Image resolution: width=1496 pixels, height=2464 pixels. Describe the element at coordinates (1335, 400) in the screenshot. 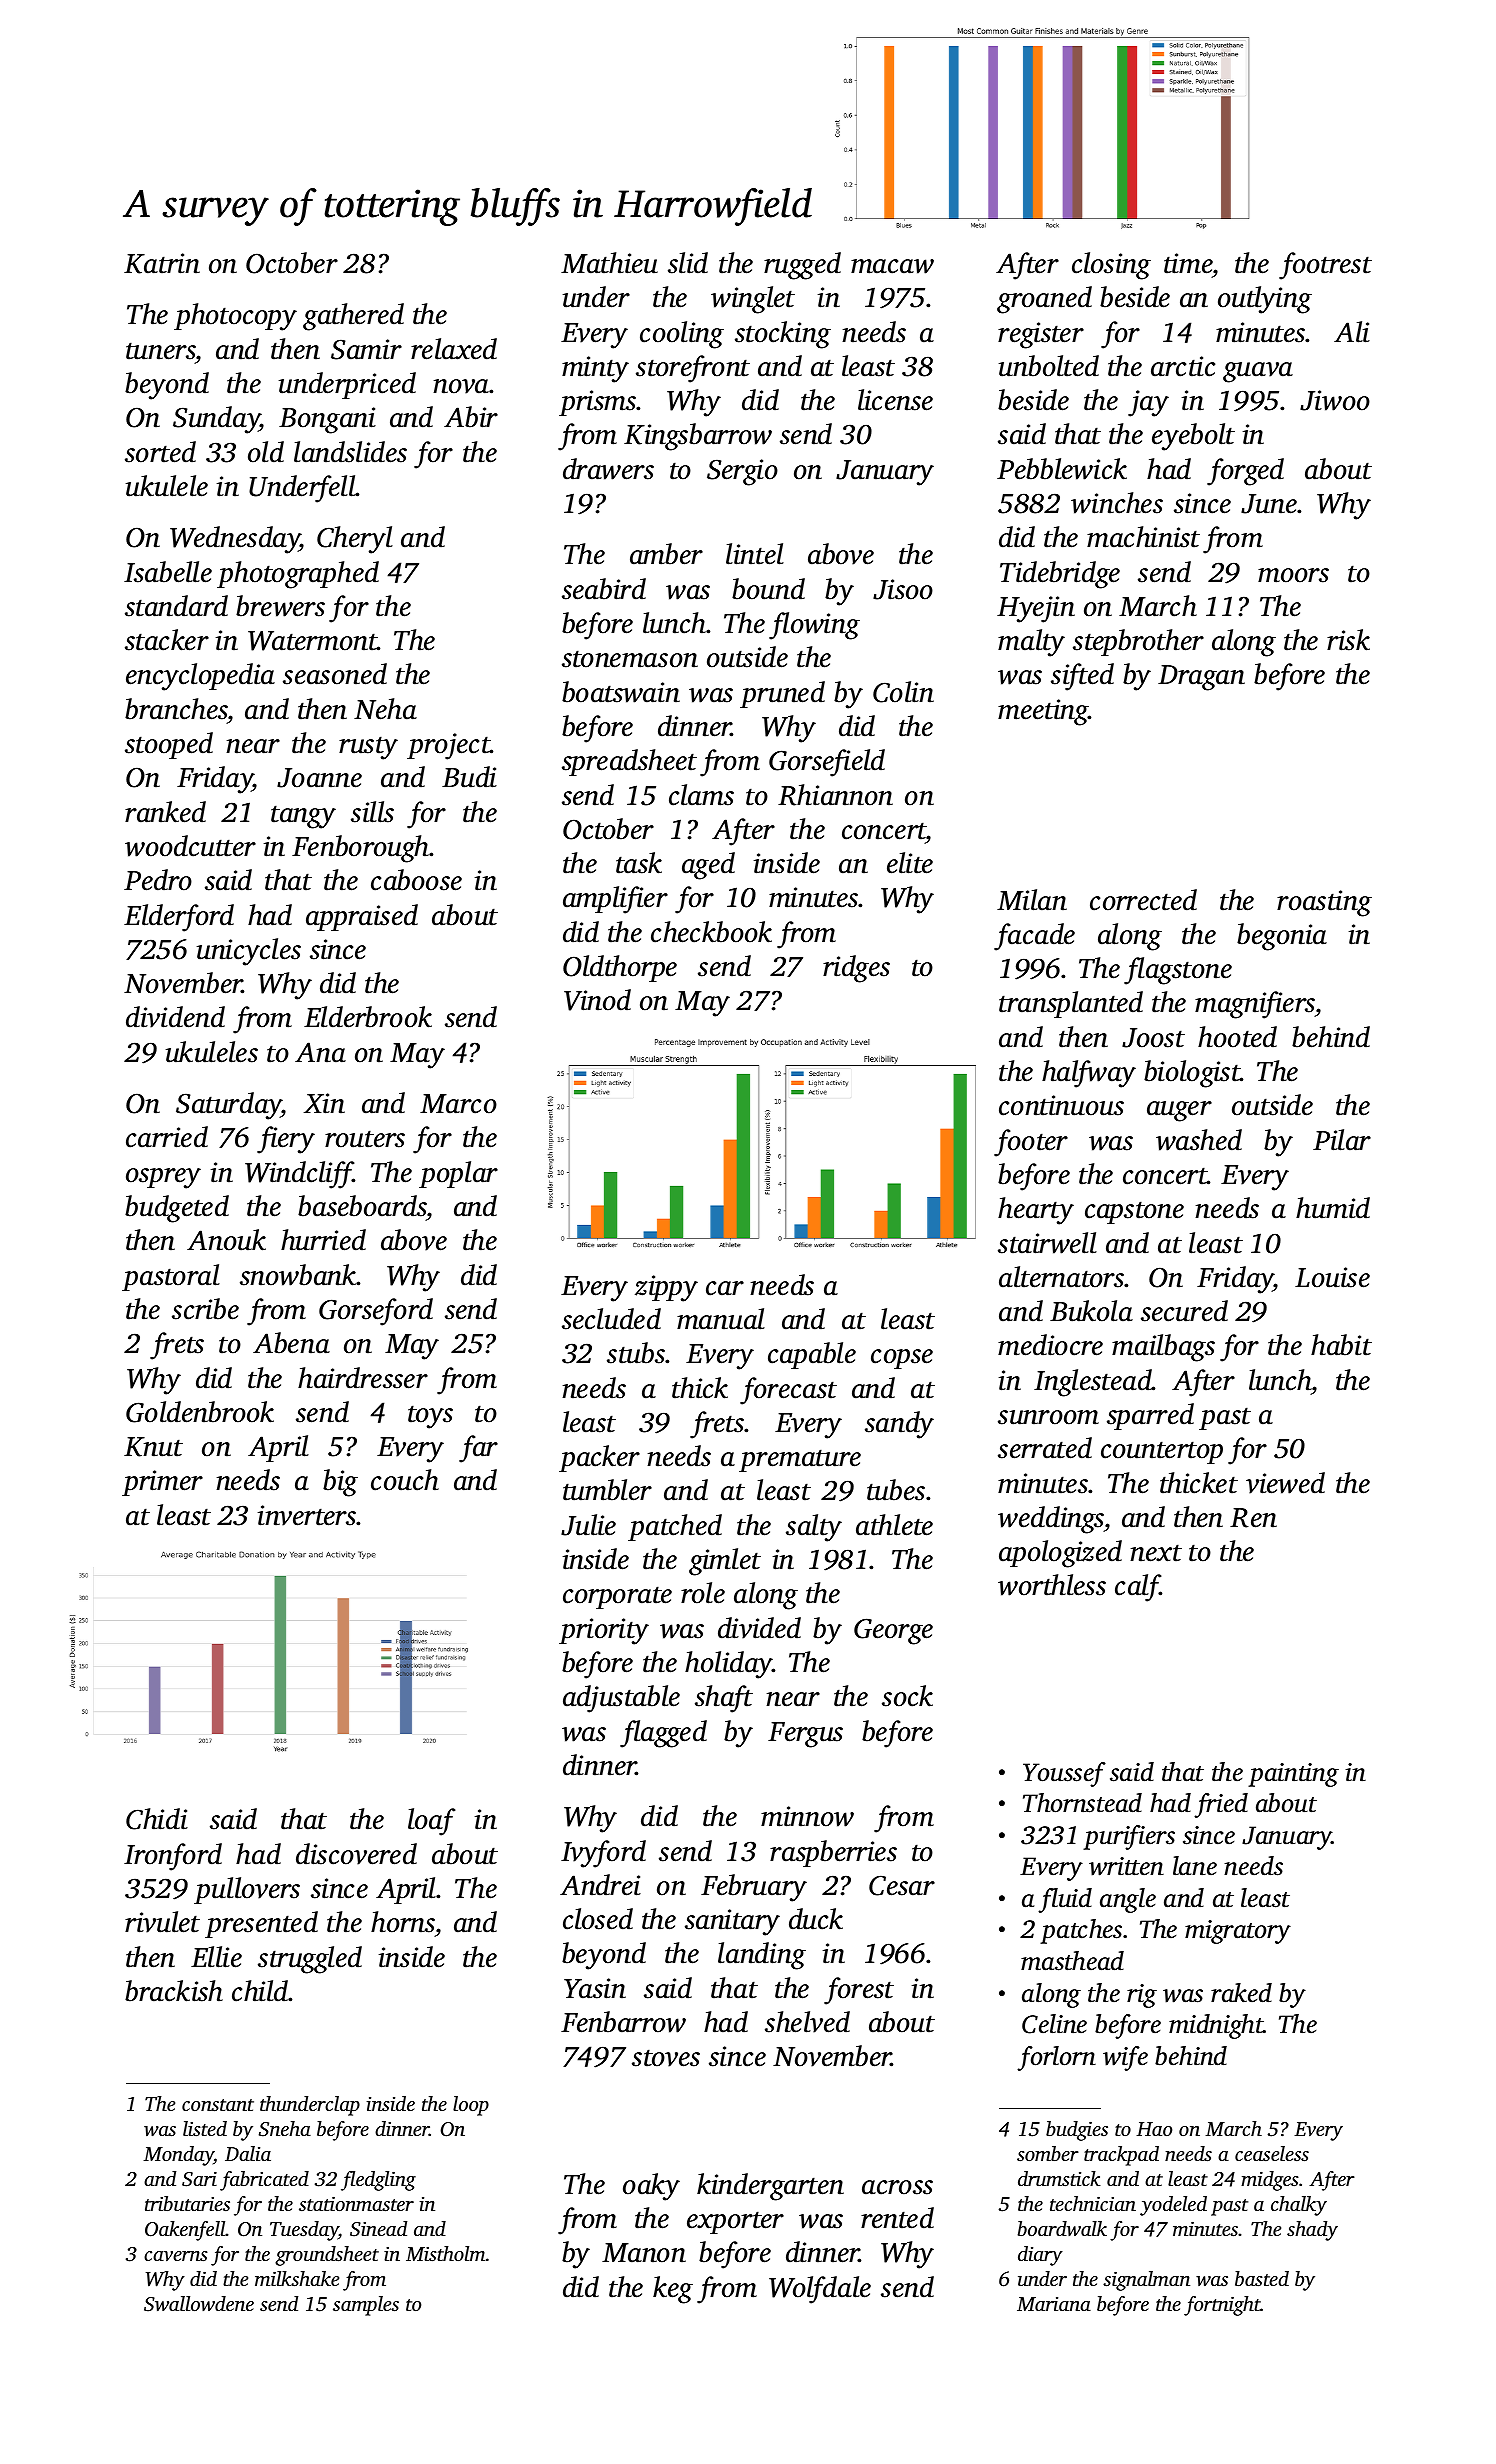

I see `Jiwoo` at that location.
